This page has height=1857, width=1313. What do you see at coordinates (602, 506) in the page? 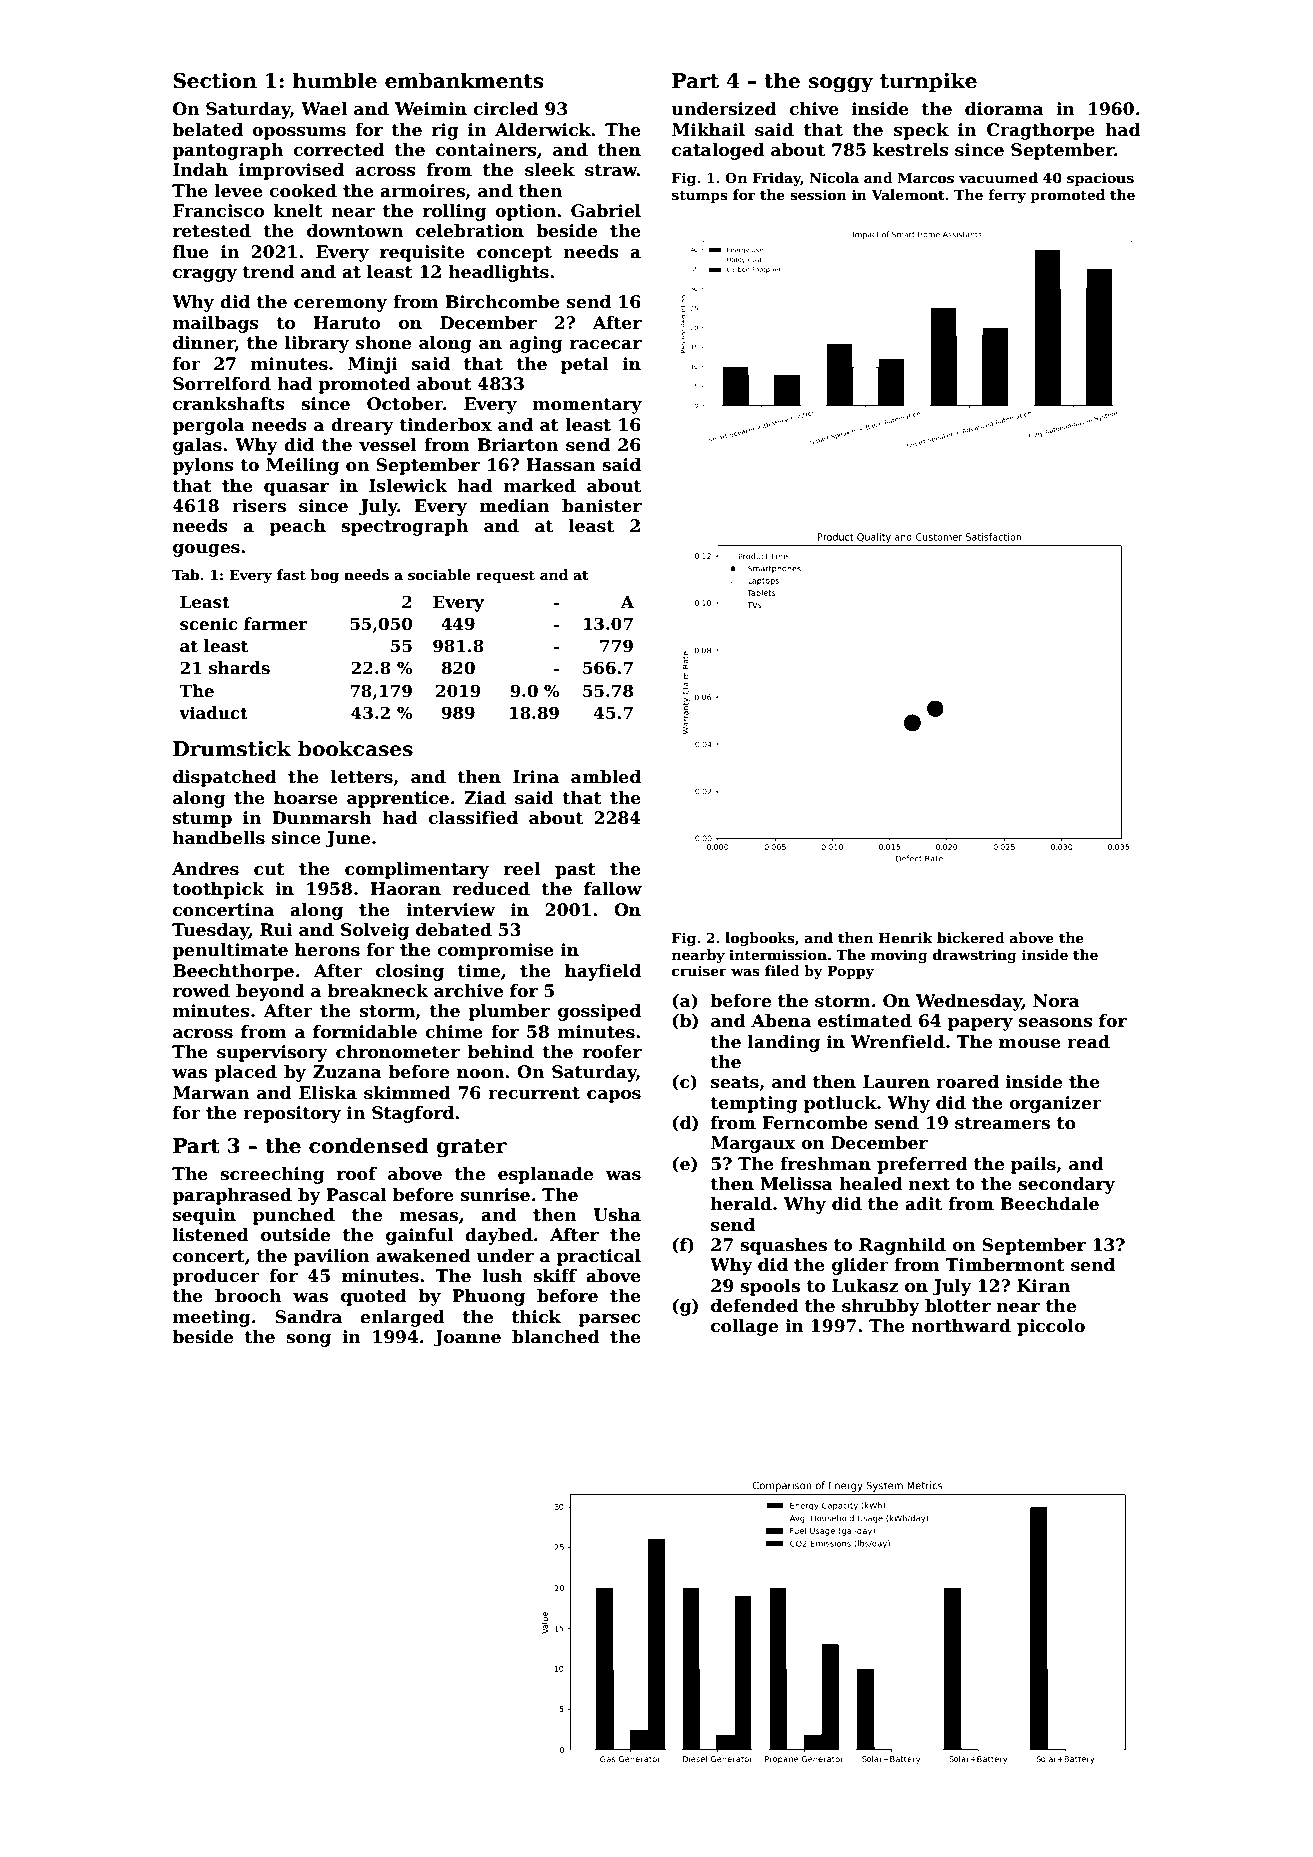
I see `banister` at bounding box center [602, 506].
